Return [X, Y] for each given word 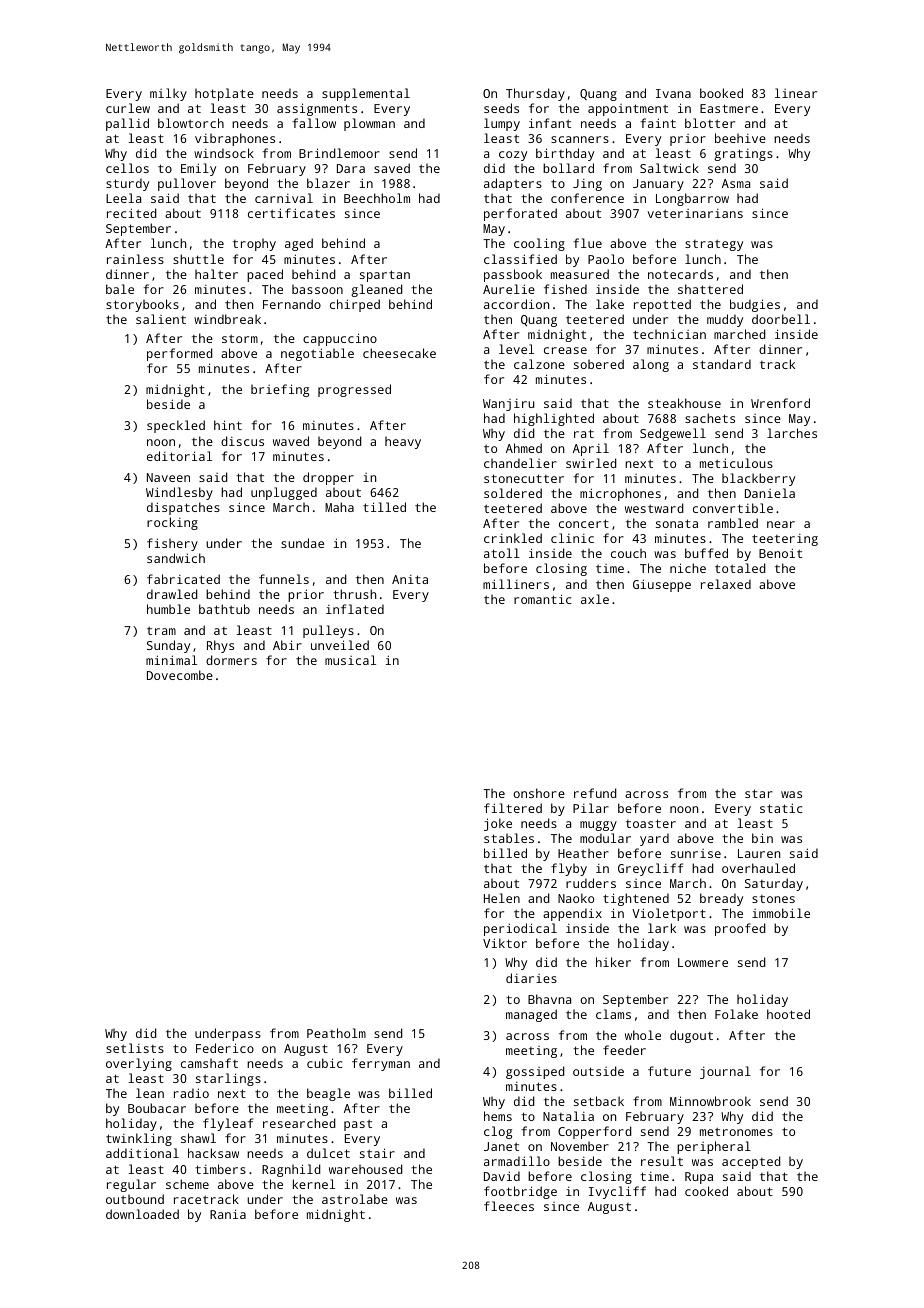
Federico [225, 1048]
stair [377, 1153]
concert [584, 523]
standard [722, 364]
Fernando [292, 304]
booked [721, 93]
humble [168, 609]
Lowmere [703, 962]
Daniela [770, 493]
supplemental [366, 94]
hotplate [224, 94]
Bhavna [549, 999]
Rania [228, 1214]
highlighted [554, 419]
